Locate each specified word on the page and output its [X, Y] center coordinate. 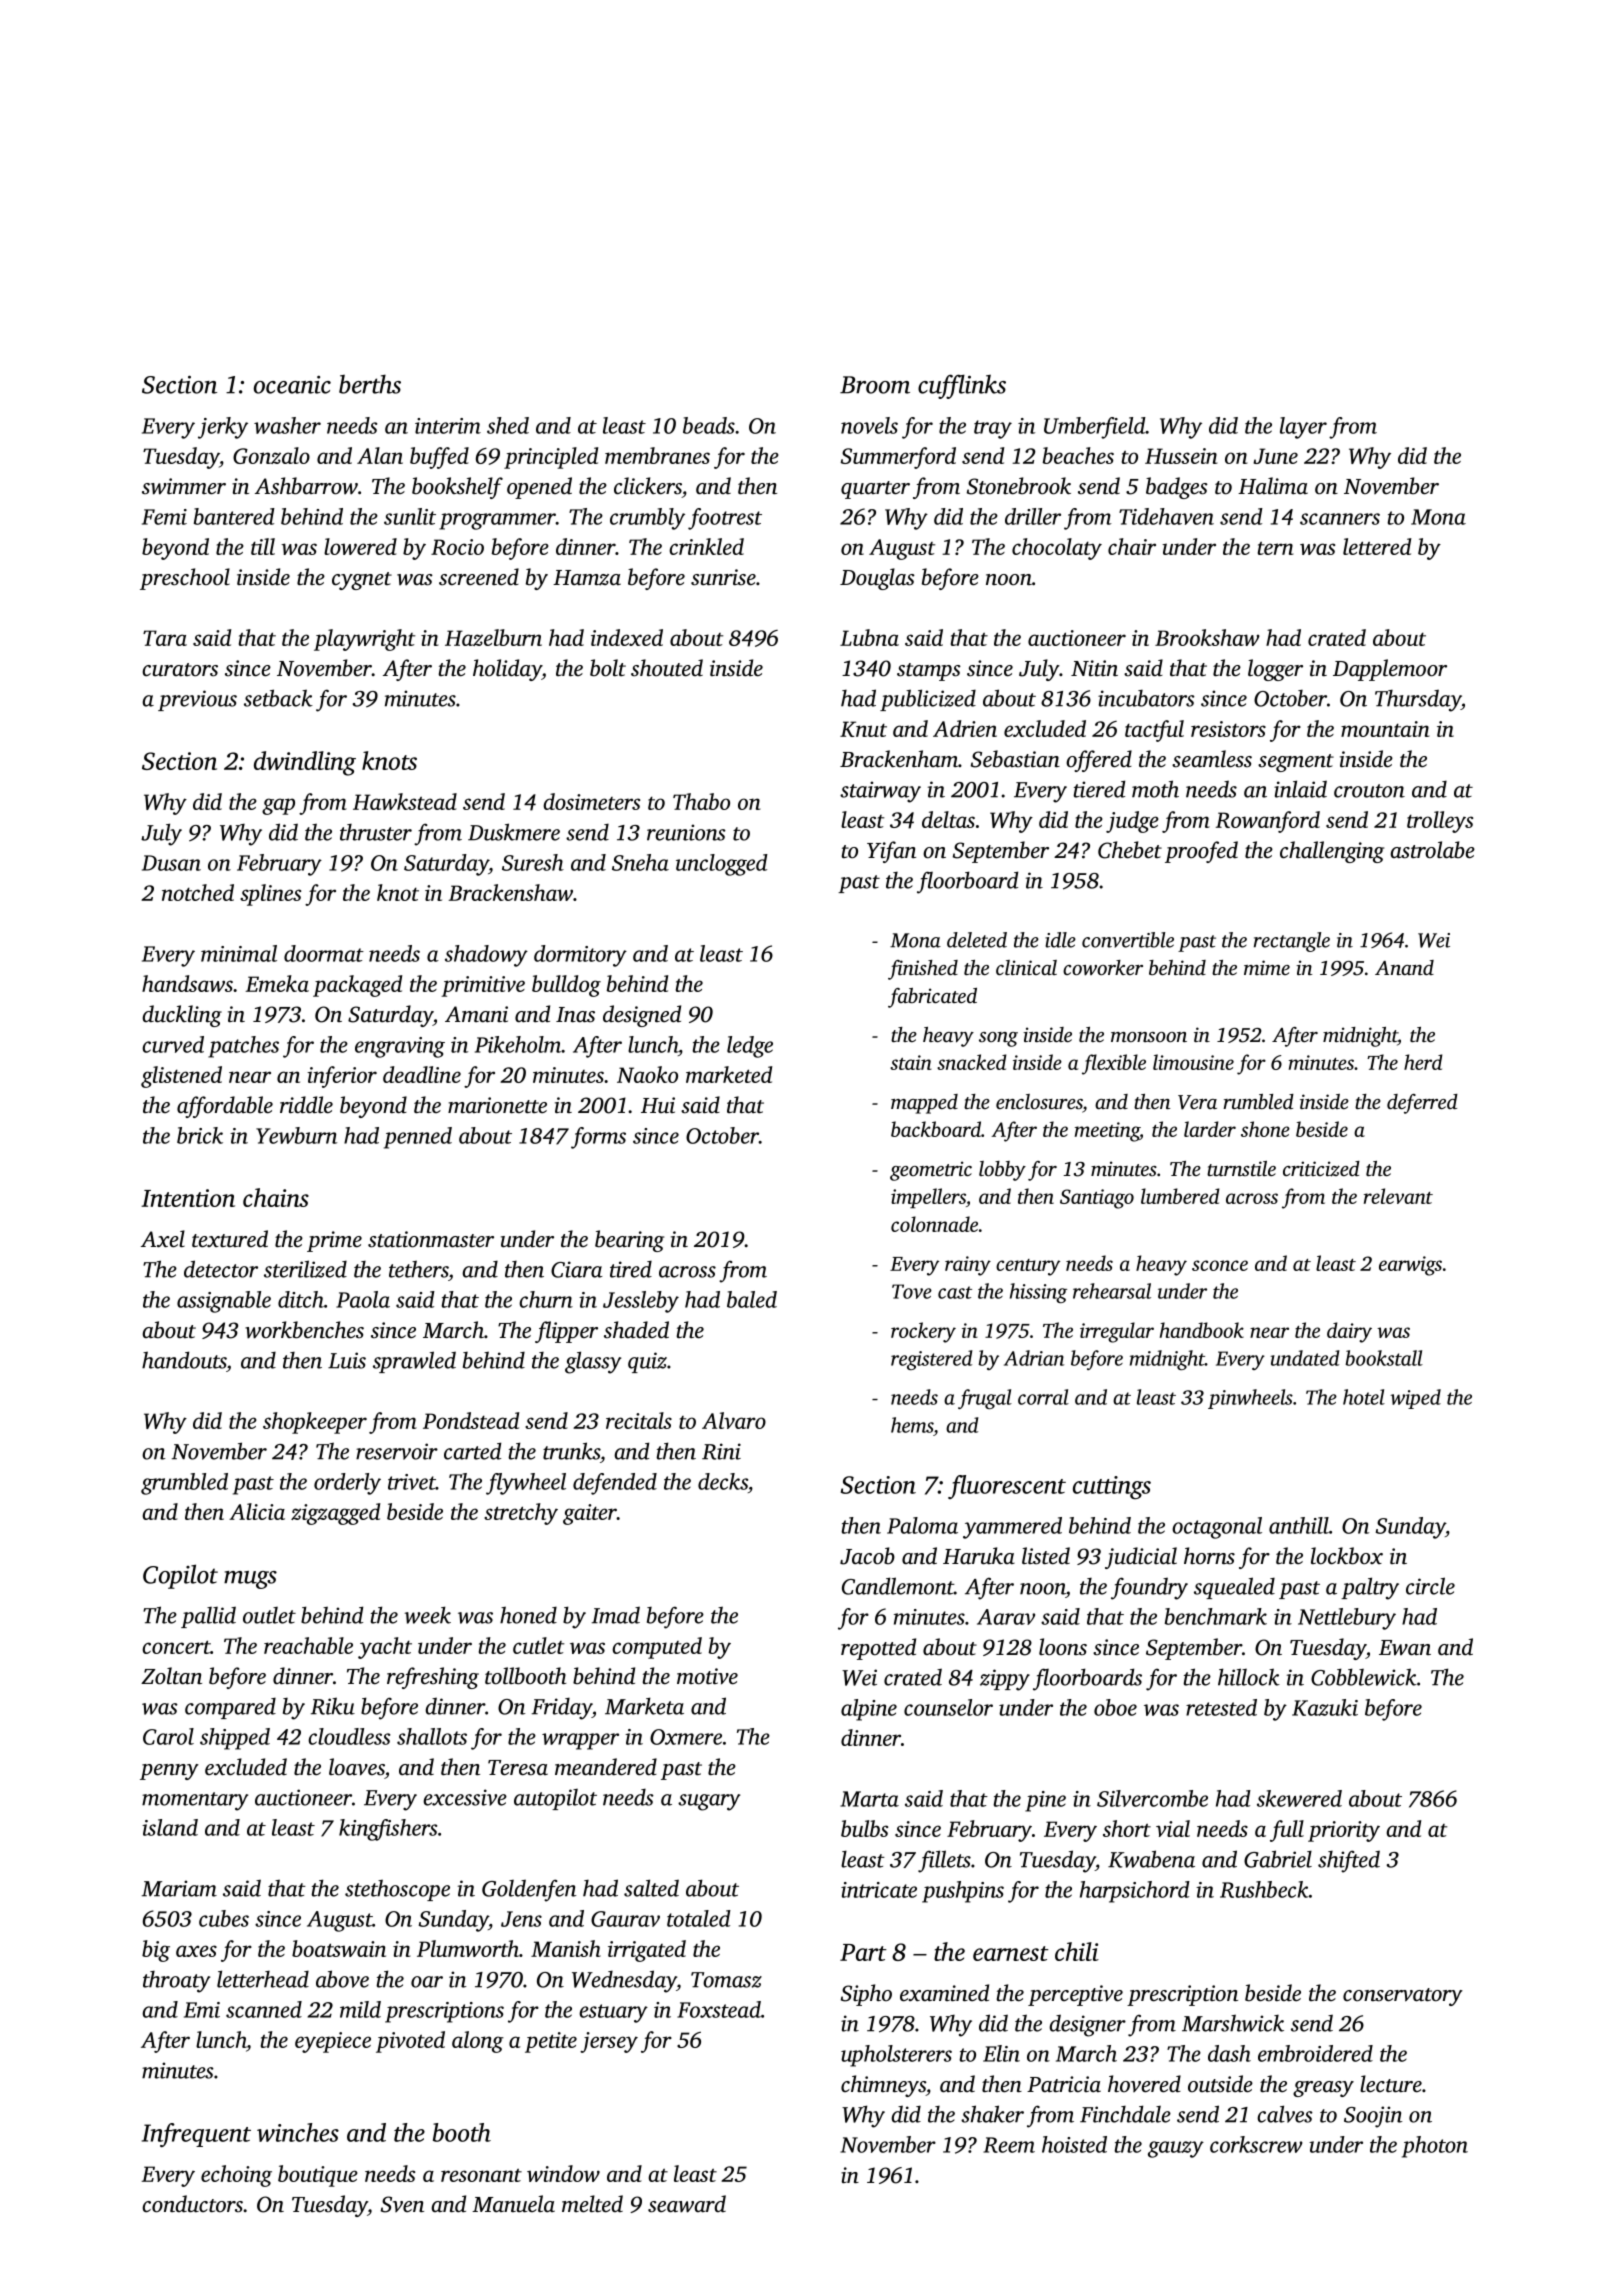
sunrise [723, 577]
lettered [1377, 546]
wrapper [580, 1741]
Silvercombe [1152, 1798]
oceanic [292, 385]
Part [863, 1952]
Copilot [180, 1576]
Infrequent [196, 2135]
